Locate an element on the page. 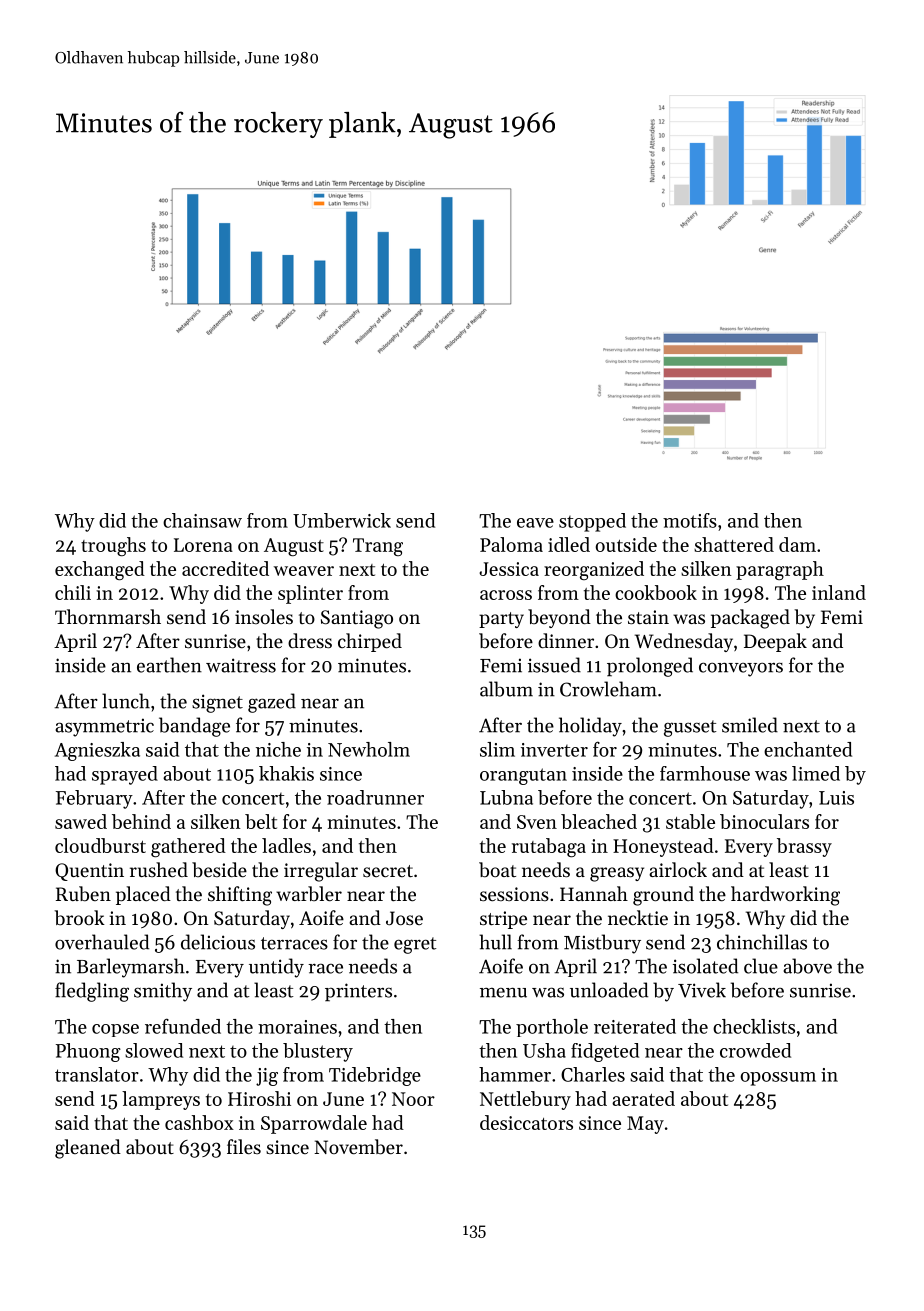 The width and height of the document is (924, 1311). troughs is located at coordinates (113, 546).
